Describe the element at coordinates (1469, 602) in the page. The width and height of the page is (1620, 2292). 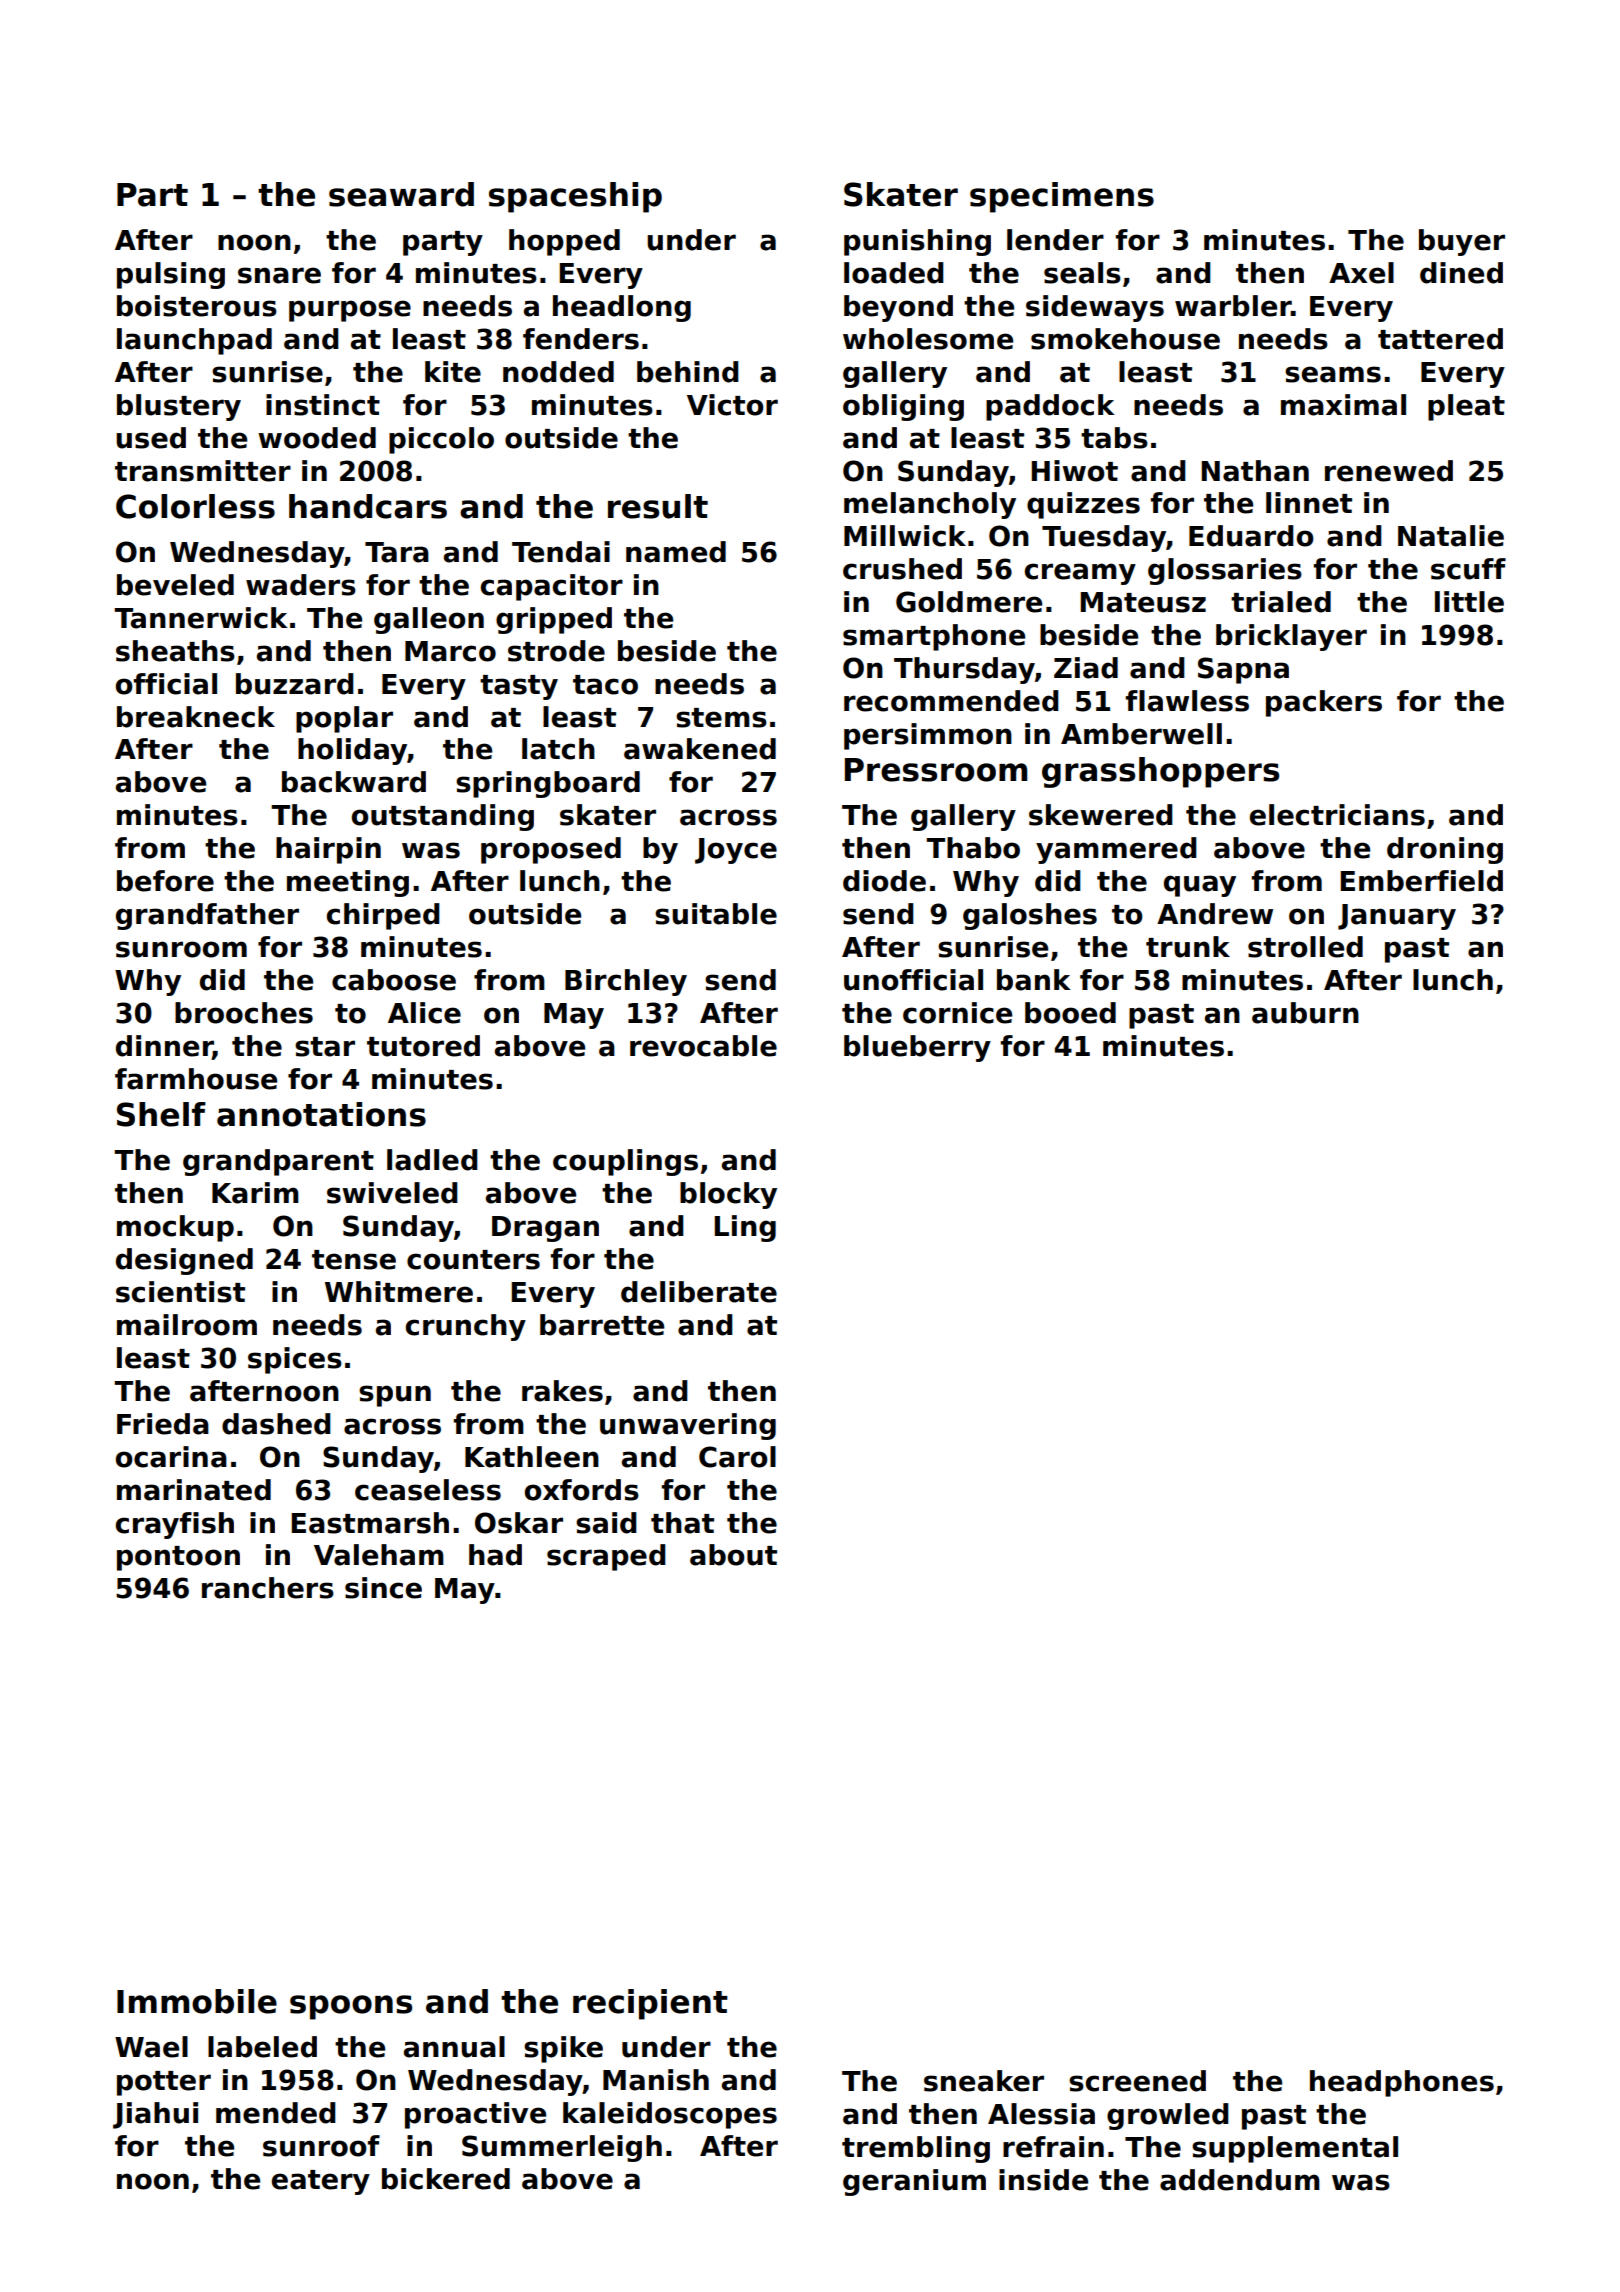
I see `little` at that location.
